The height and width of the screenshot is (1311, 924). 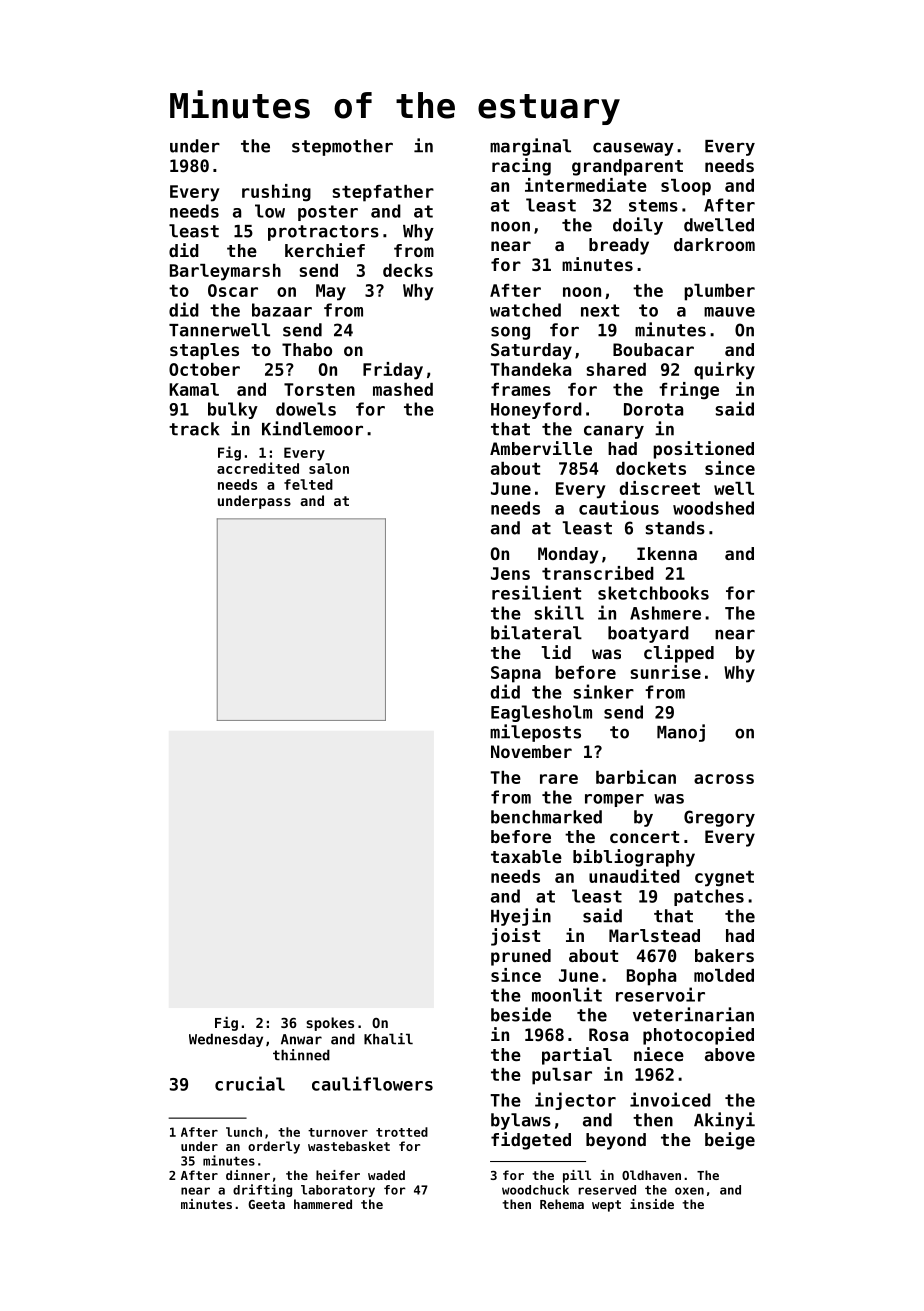 I want to click on felted, so click(x=308, y=484).
